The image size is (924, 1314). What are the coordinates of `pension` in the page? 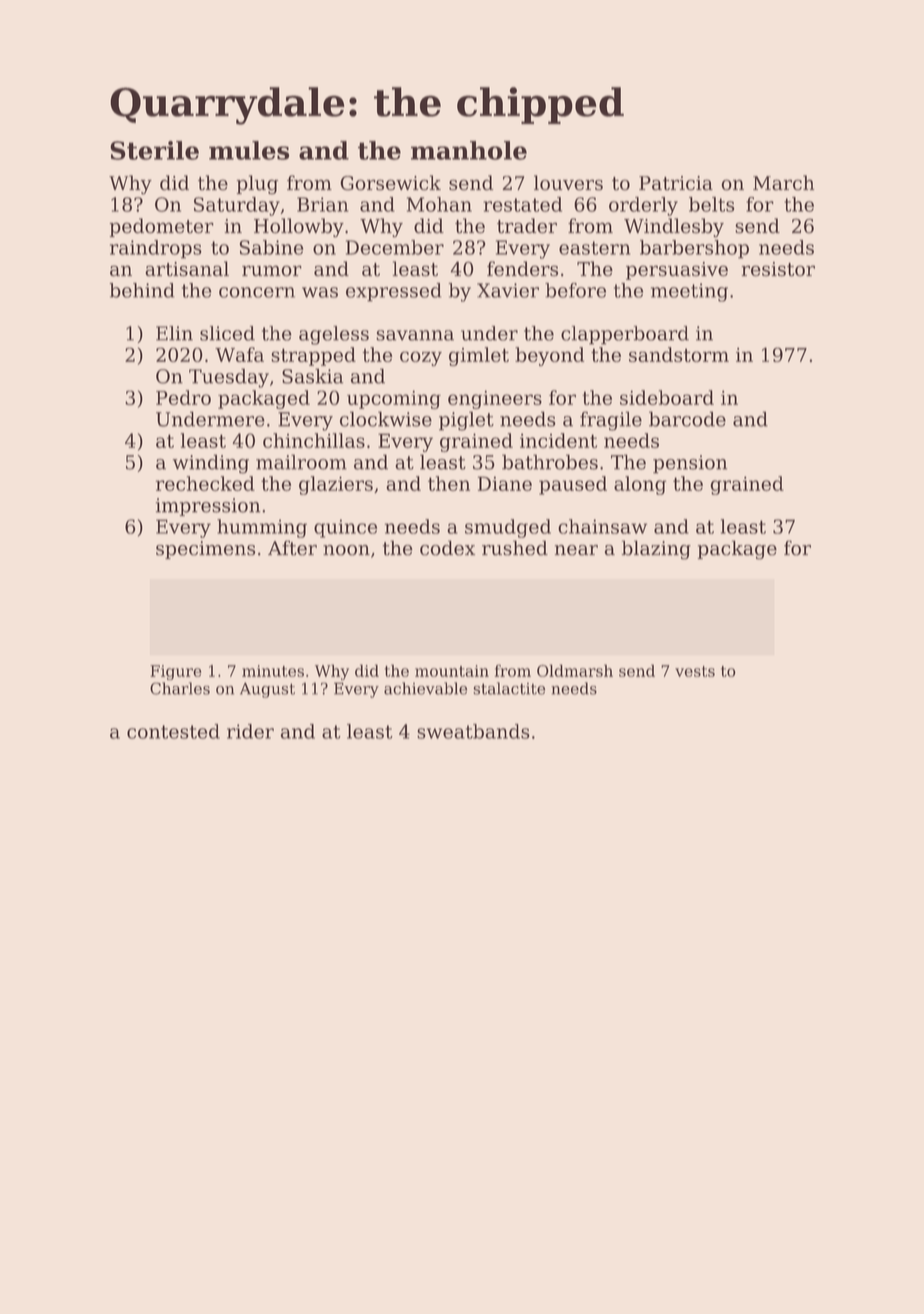 It's located at (690, 464).
